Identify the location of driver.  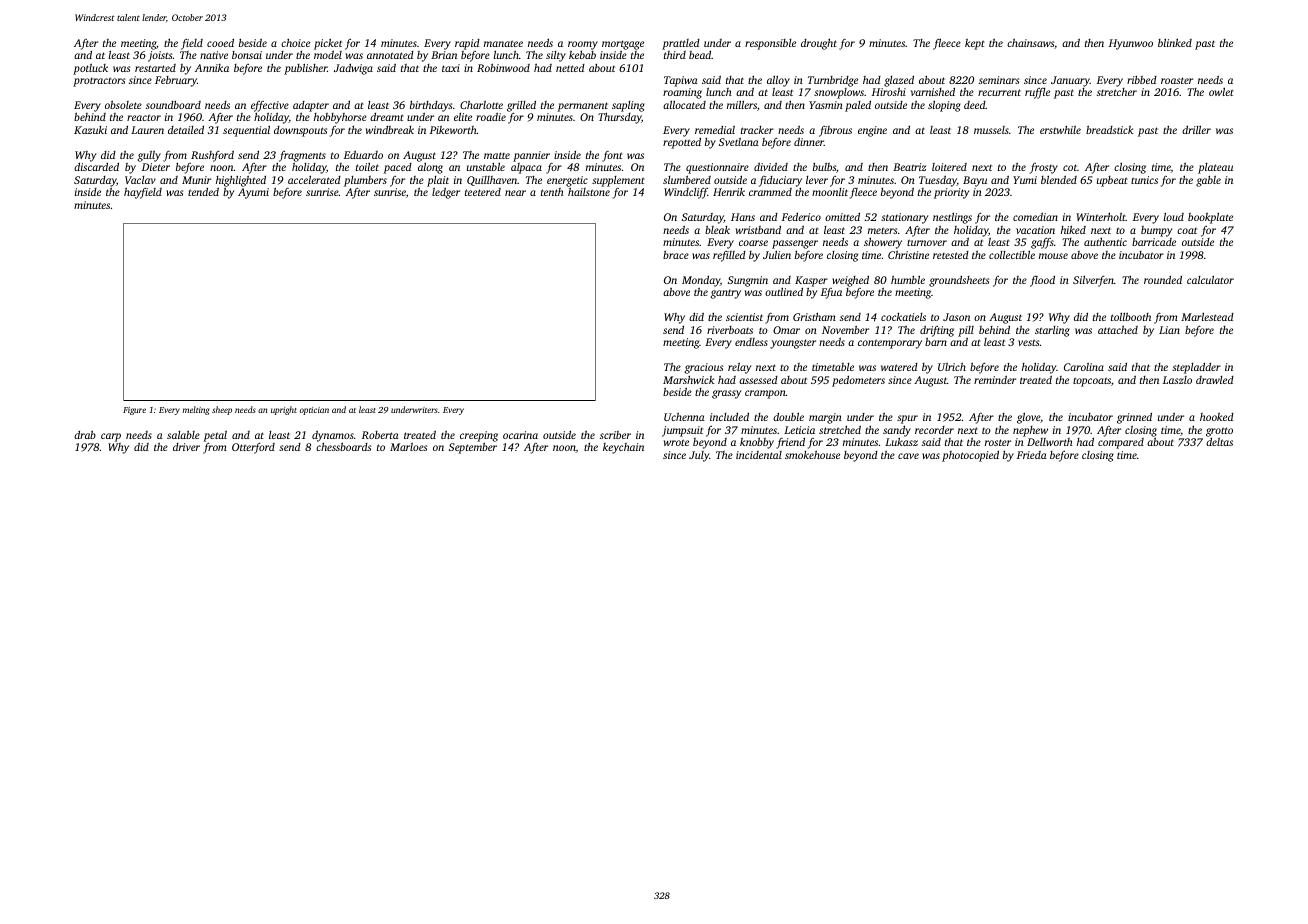
(186, 447).
